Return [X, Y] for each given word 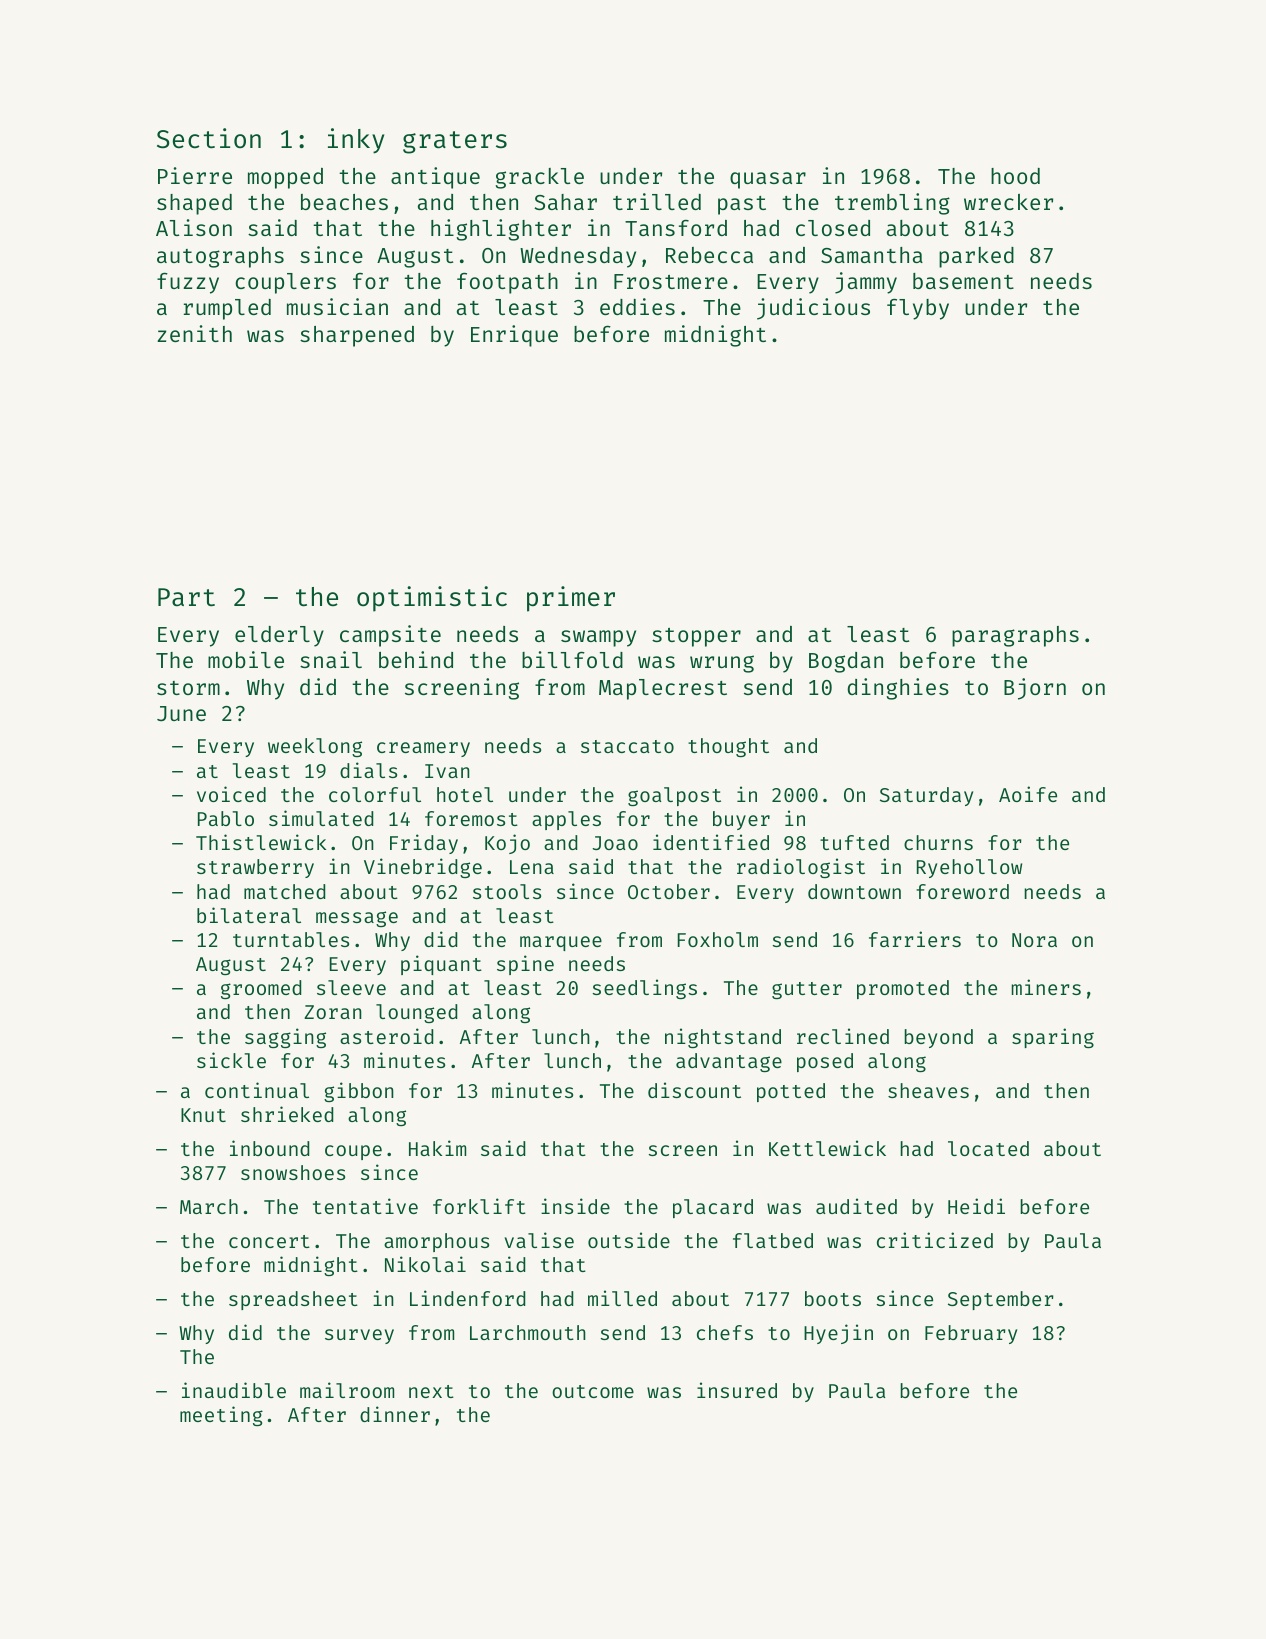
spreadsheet [293, 1300]
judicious [813, 309]
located [988, 1148]
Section [209, 138]
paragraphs [1015, 636]
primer [571, 599]
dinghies [898, 689]
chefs [725, 1332]
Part [186, 597]
